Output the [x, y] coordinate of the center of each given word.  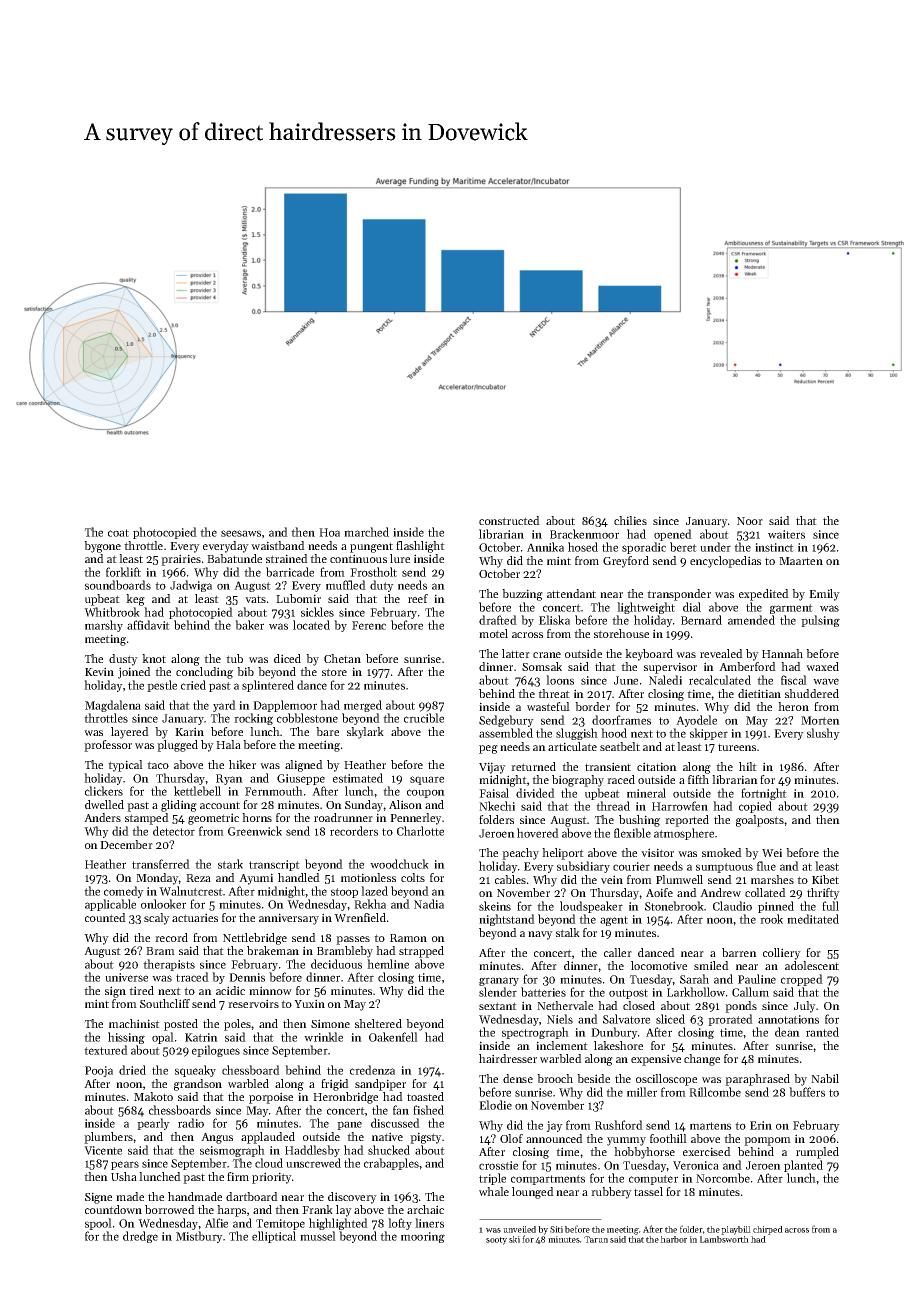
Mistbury [199, 1237]
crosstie [498, 1165]
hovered [538, 833]
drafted [498, 620]
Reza [198, 878]
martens [710, 1126]
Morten [820, 720]
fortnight [764, 794]
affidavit [148, 625]
